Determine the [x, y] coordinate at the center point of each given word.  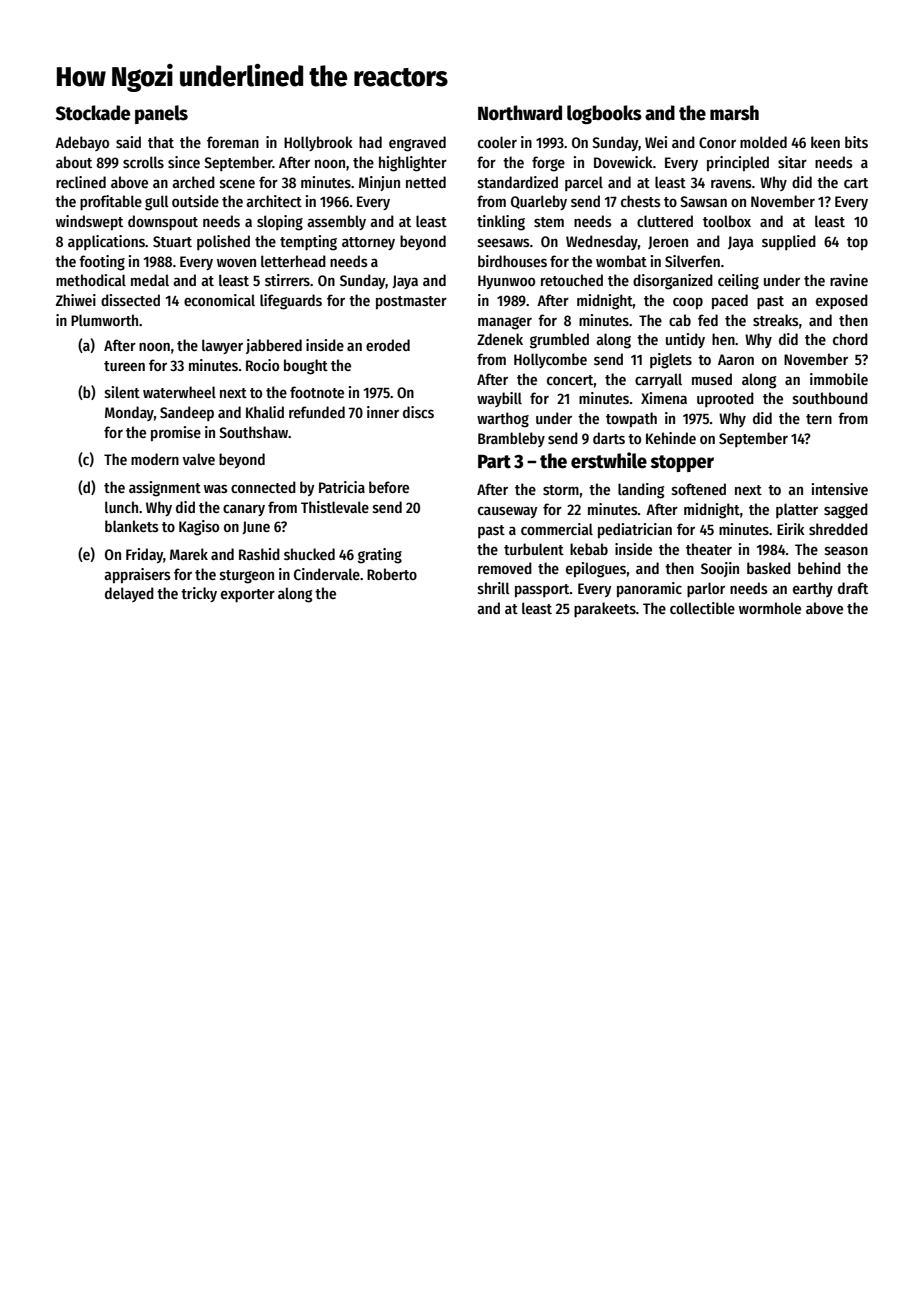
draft [853, 588]
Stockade [93, 113]
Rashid [259, 554]
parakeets [605, 609]
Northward [520, 113]
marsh [734, 113]
